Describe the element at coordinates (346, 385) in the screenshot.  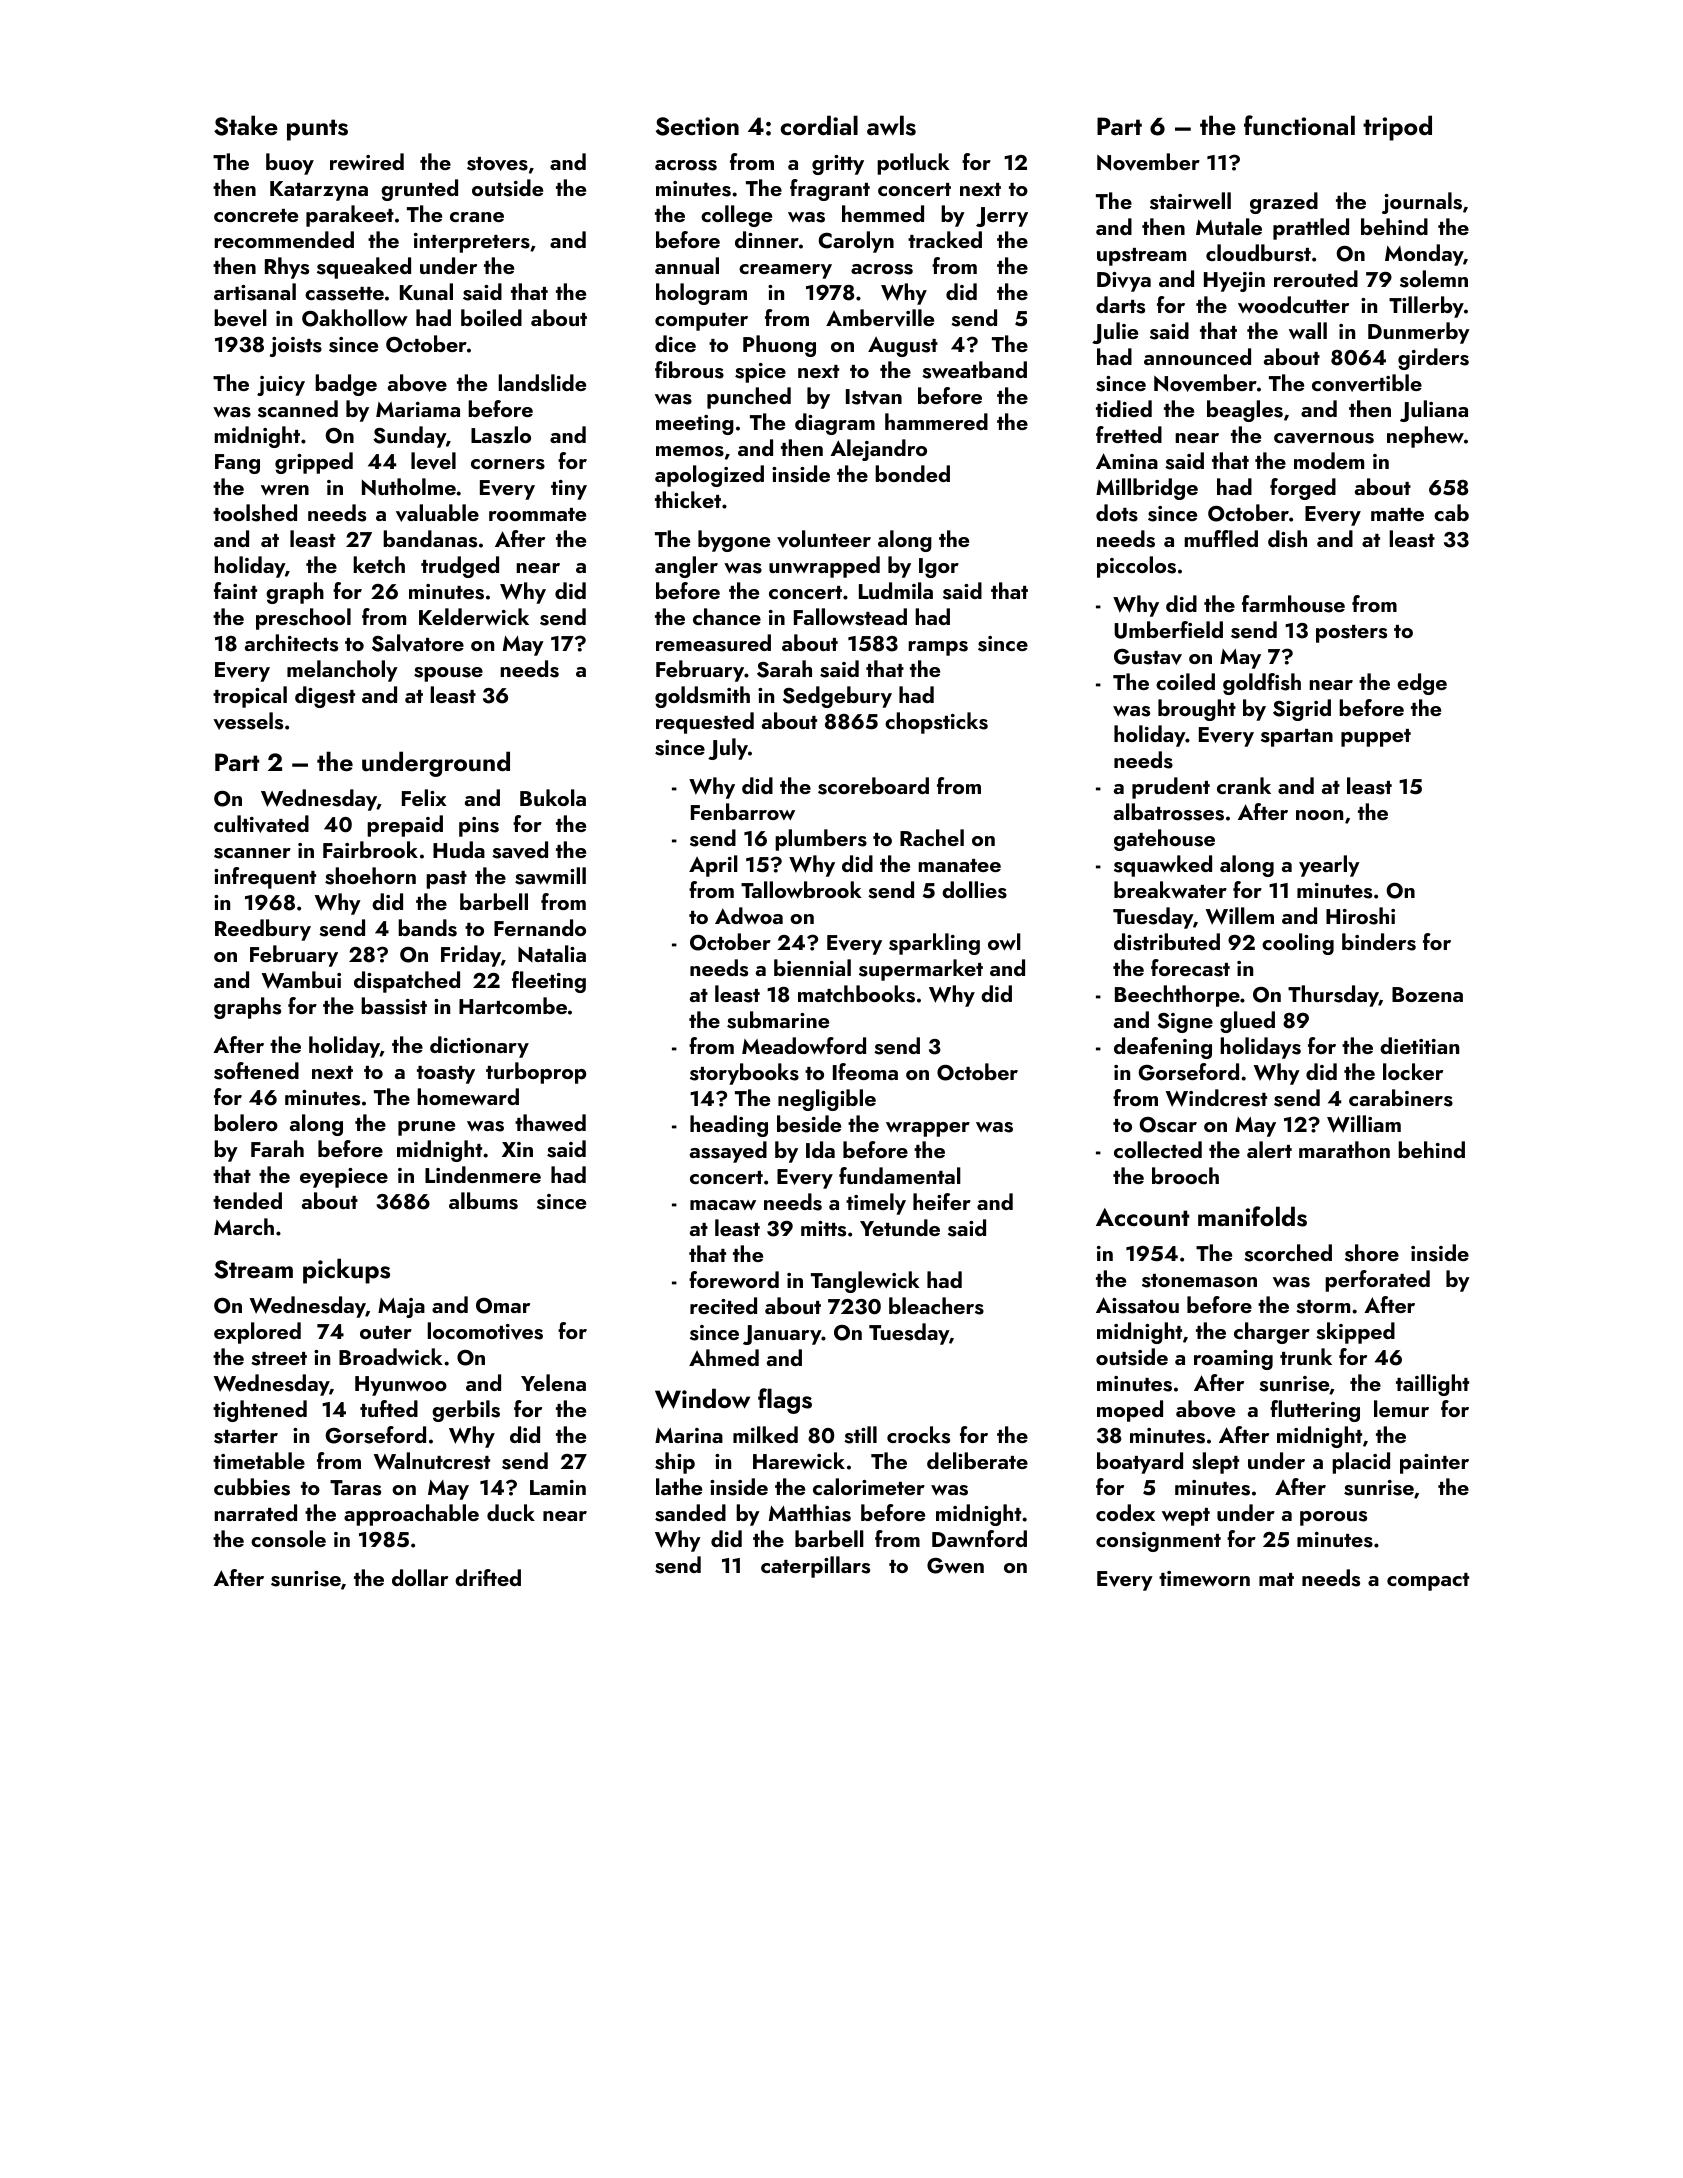
I see `badge` at that location.
